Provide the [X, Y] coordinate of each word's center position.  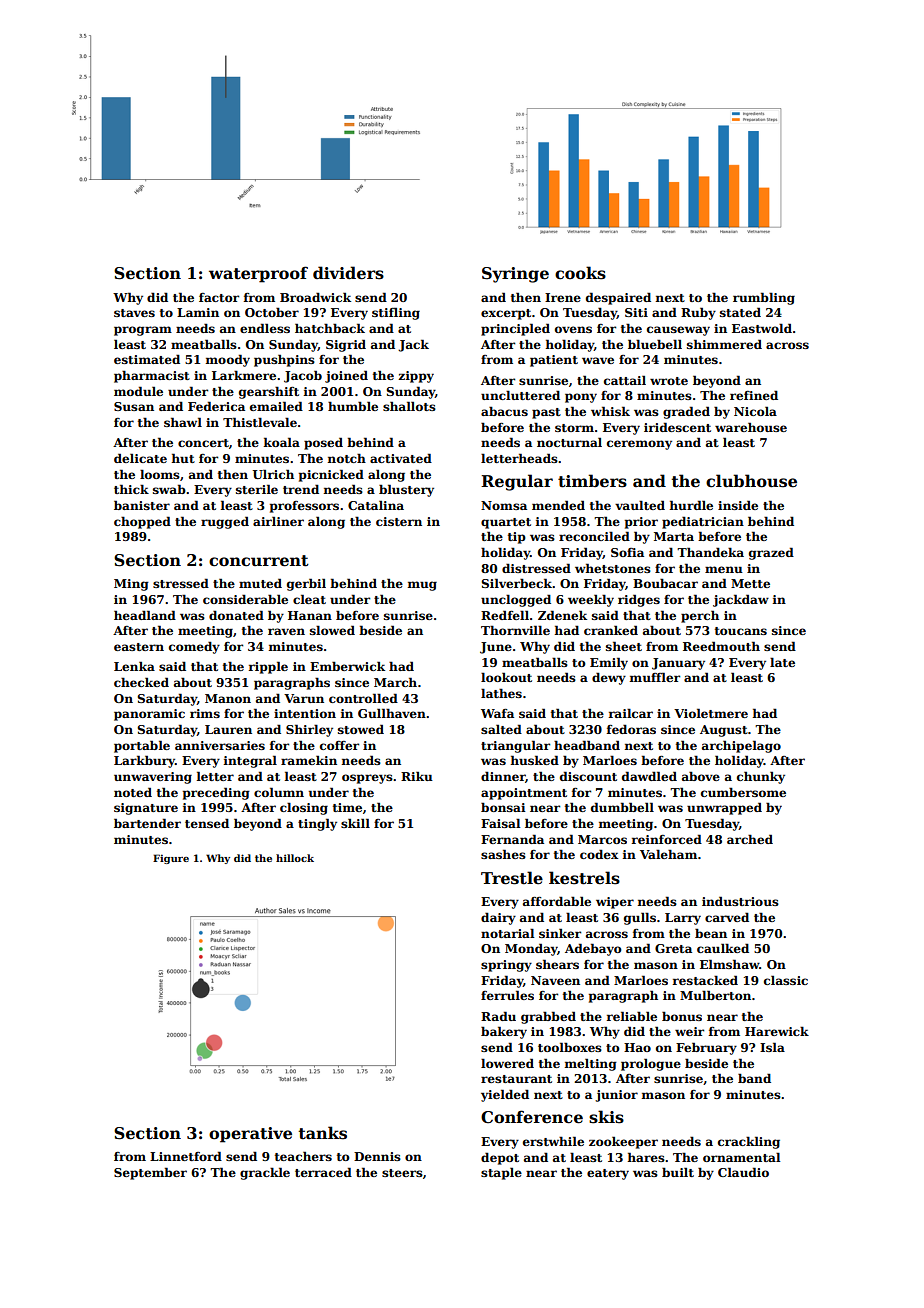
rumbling [764, 298]
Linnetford [186, 1156]
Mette [750, 583]
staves [134, 313]
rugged [225, 522]
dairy [498, 918]
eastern [139, 647]
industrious [740, 901]
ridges [639, 600]
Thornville [515, 630]
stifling [396, 313]
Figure [171, 859]
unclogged [516, 600]
